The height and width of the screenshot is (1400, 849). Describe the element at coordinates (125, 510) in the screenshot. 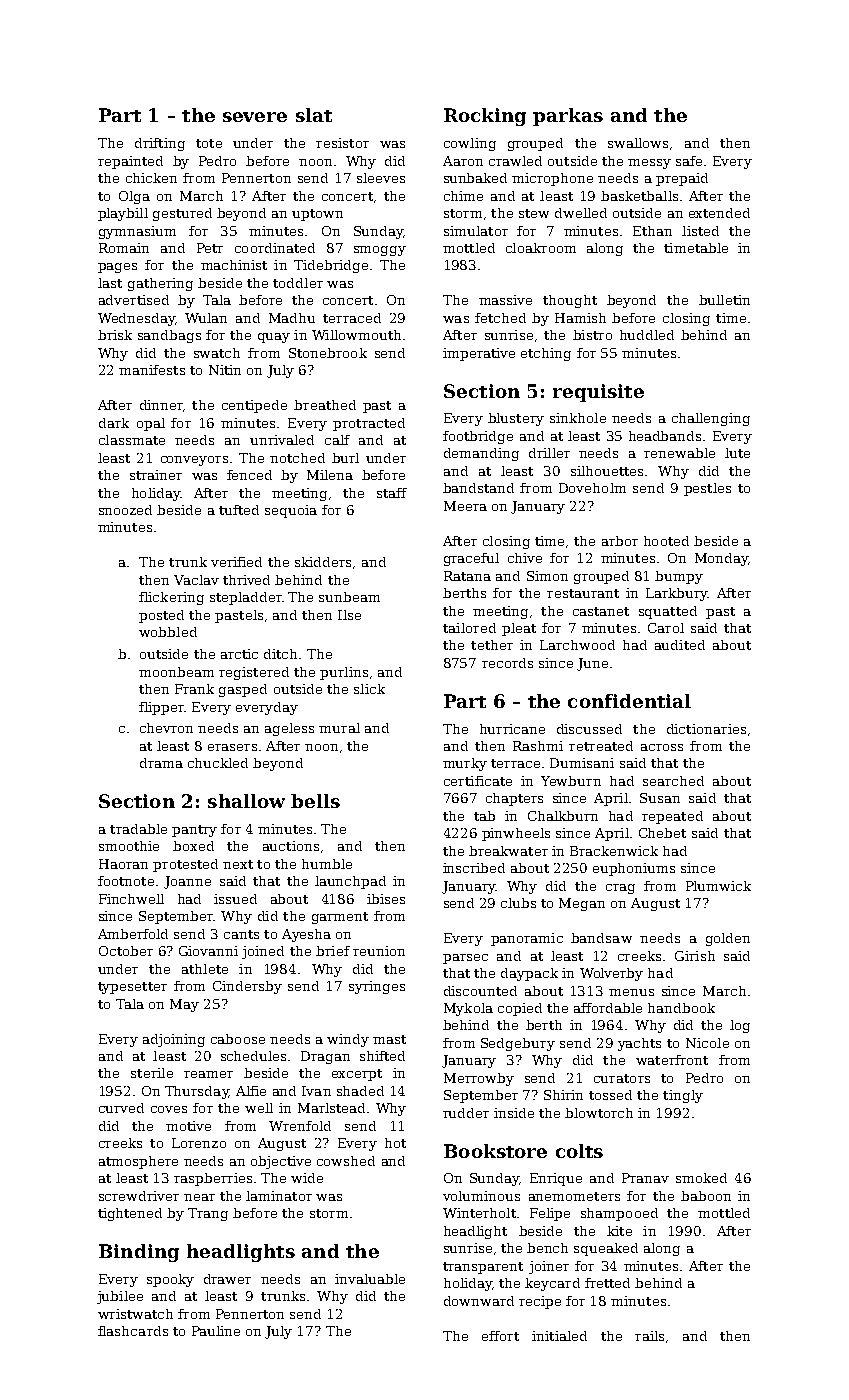

I see `snoozed` at that location.
